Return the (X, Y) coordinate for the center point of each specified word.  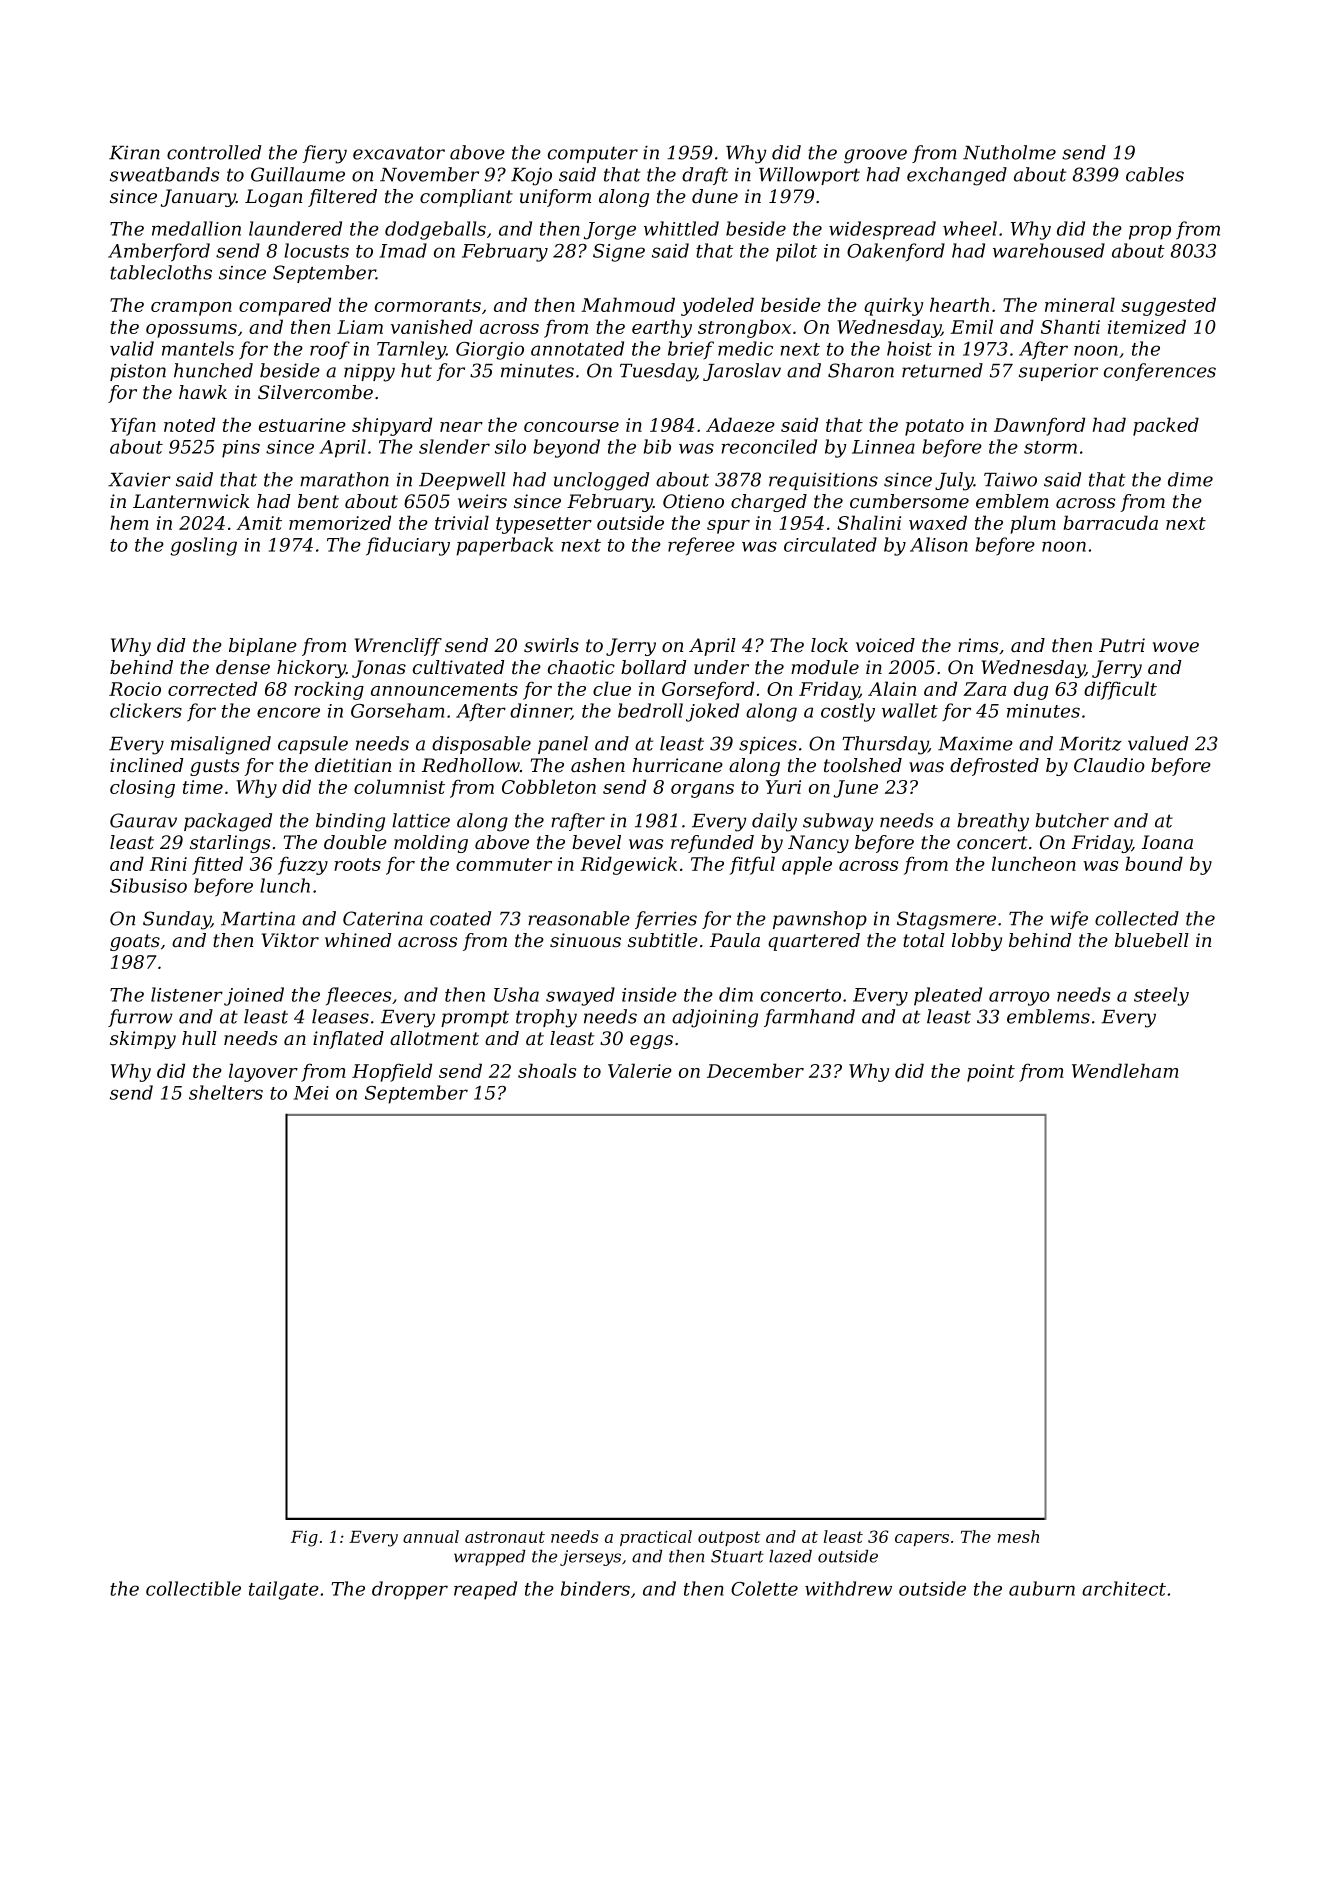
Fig (304, 1539)
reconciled (769, 446)
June (855, 789)
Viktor (290, 940)
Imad (403, 250)
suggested (1168, 306)
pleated (948, 996)
